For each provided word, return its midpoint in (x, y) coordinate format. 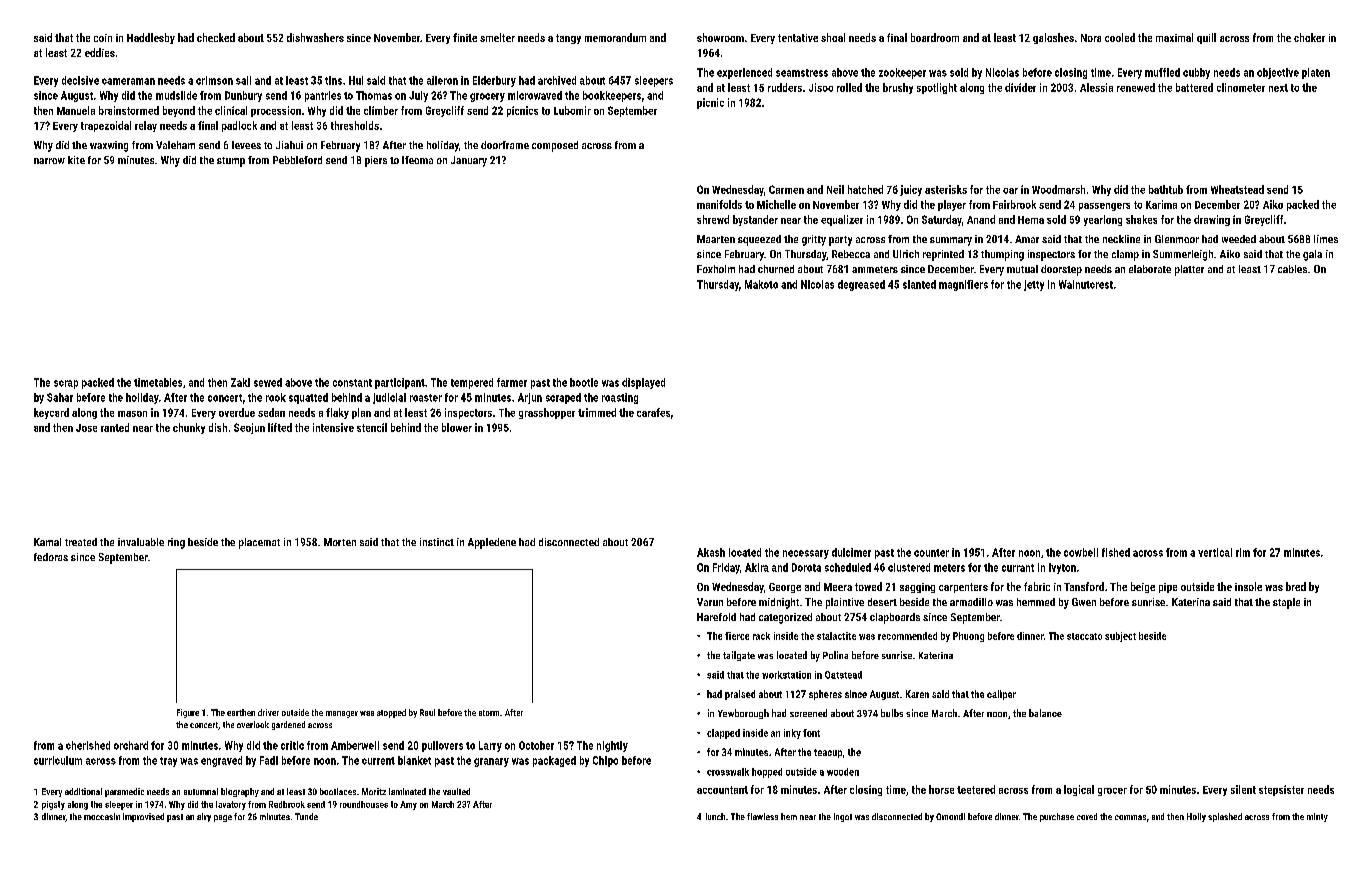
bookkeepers (612, 96)
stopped (391, 713)
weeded (1239, 239)
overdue (237, 412)
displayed (643, 383)
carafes (653, 412)
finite (465, 37)
